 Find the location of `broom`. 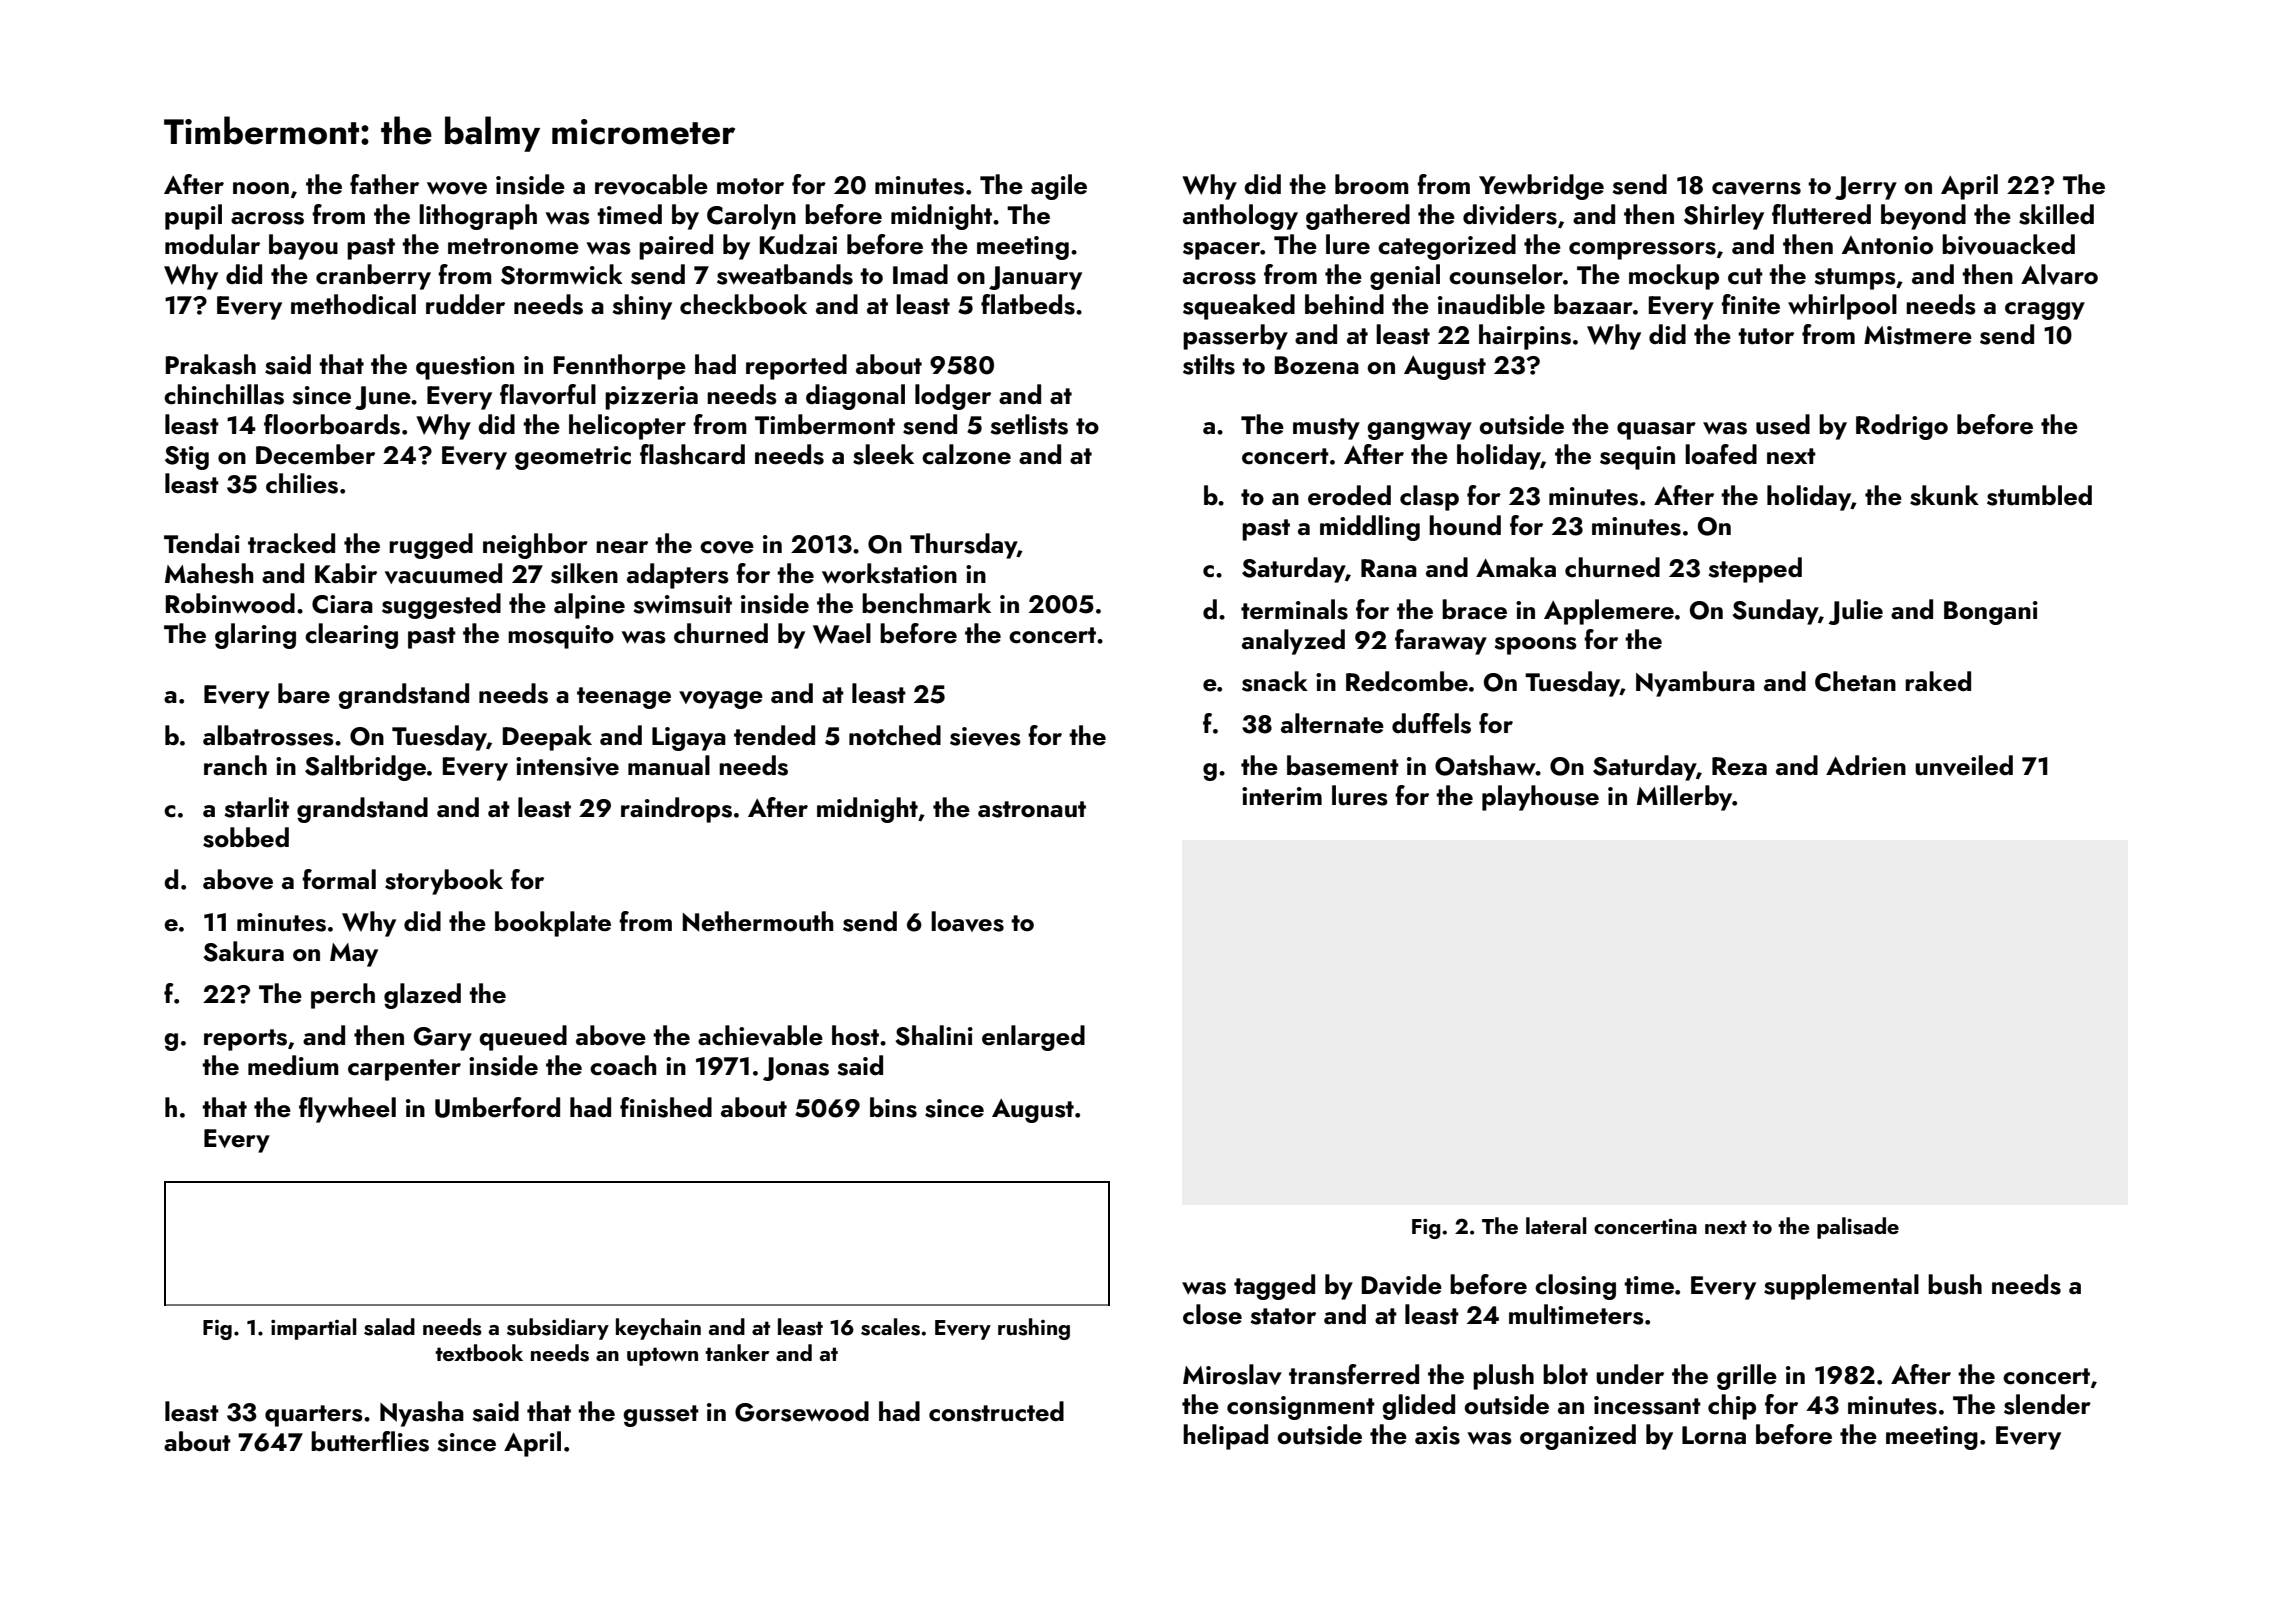

broom is located at coordinates (1372, 184).
